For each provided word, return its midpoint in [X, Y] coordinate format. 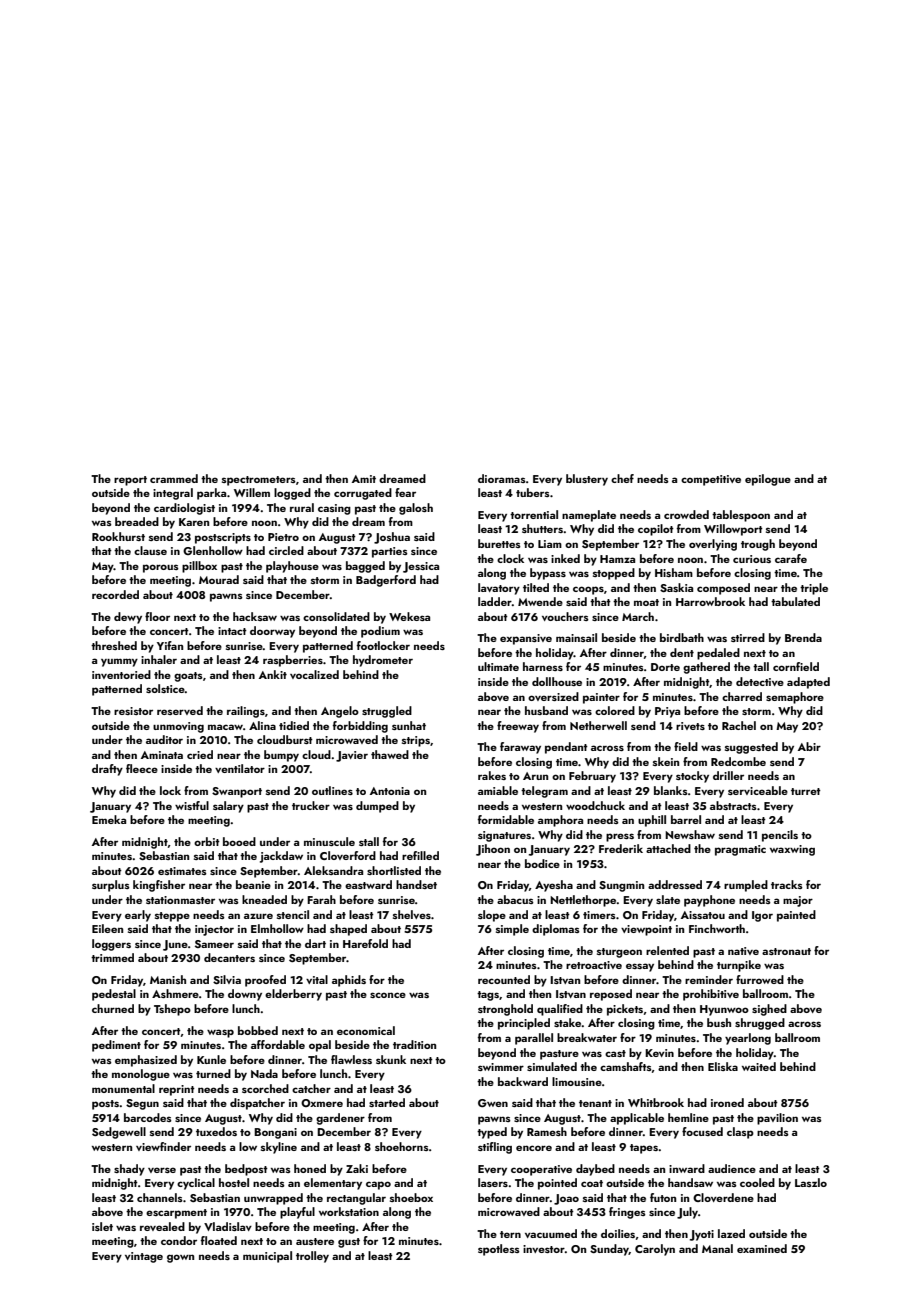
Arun [535, 776]
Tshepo [172, 1010]
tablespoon [741, 516]
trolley [312, 1257]
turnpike [739, 966]
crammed [174, 478]
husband [546, 710]
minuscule [329, 841]
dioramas [502, 478]
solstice [165, 688]
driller [728, 775]
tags [488, 996]
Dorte [665, 667]
